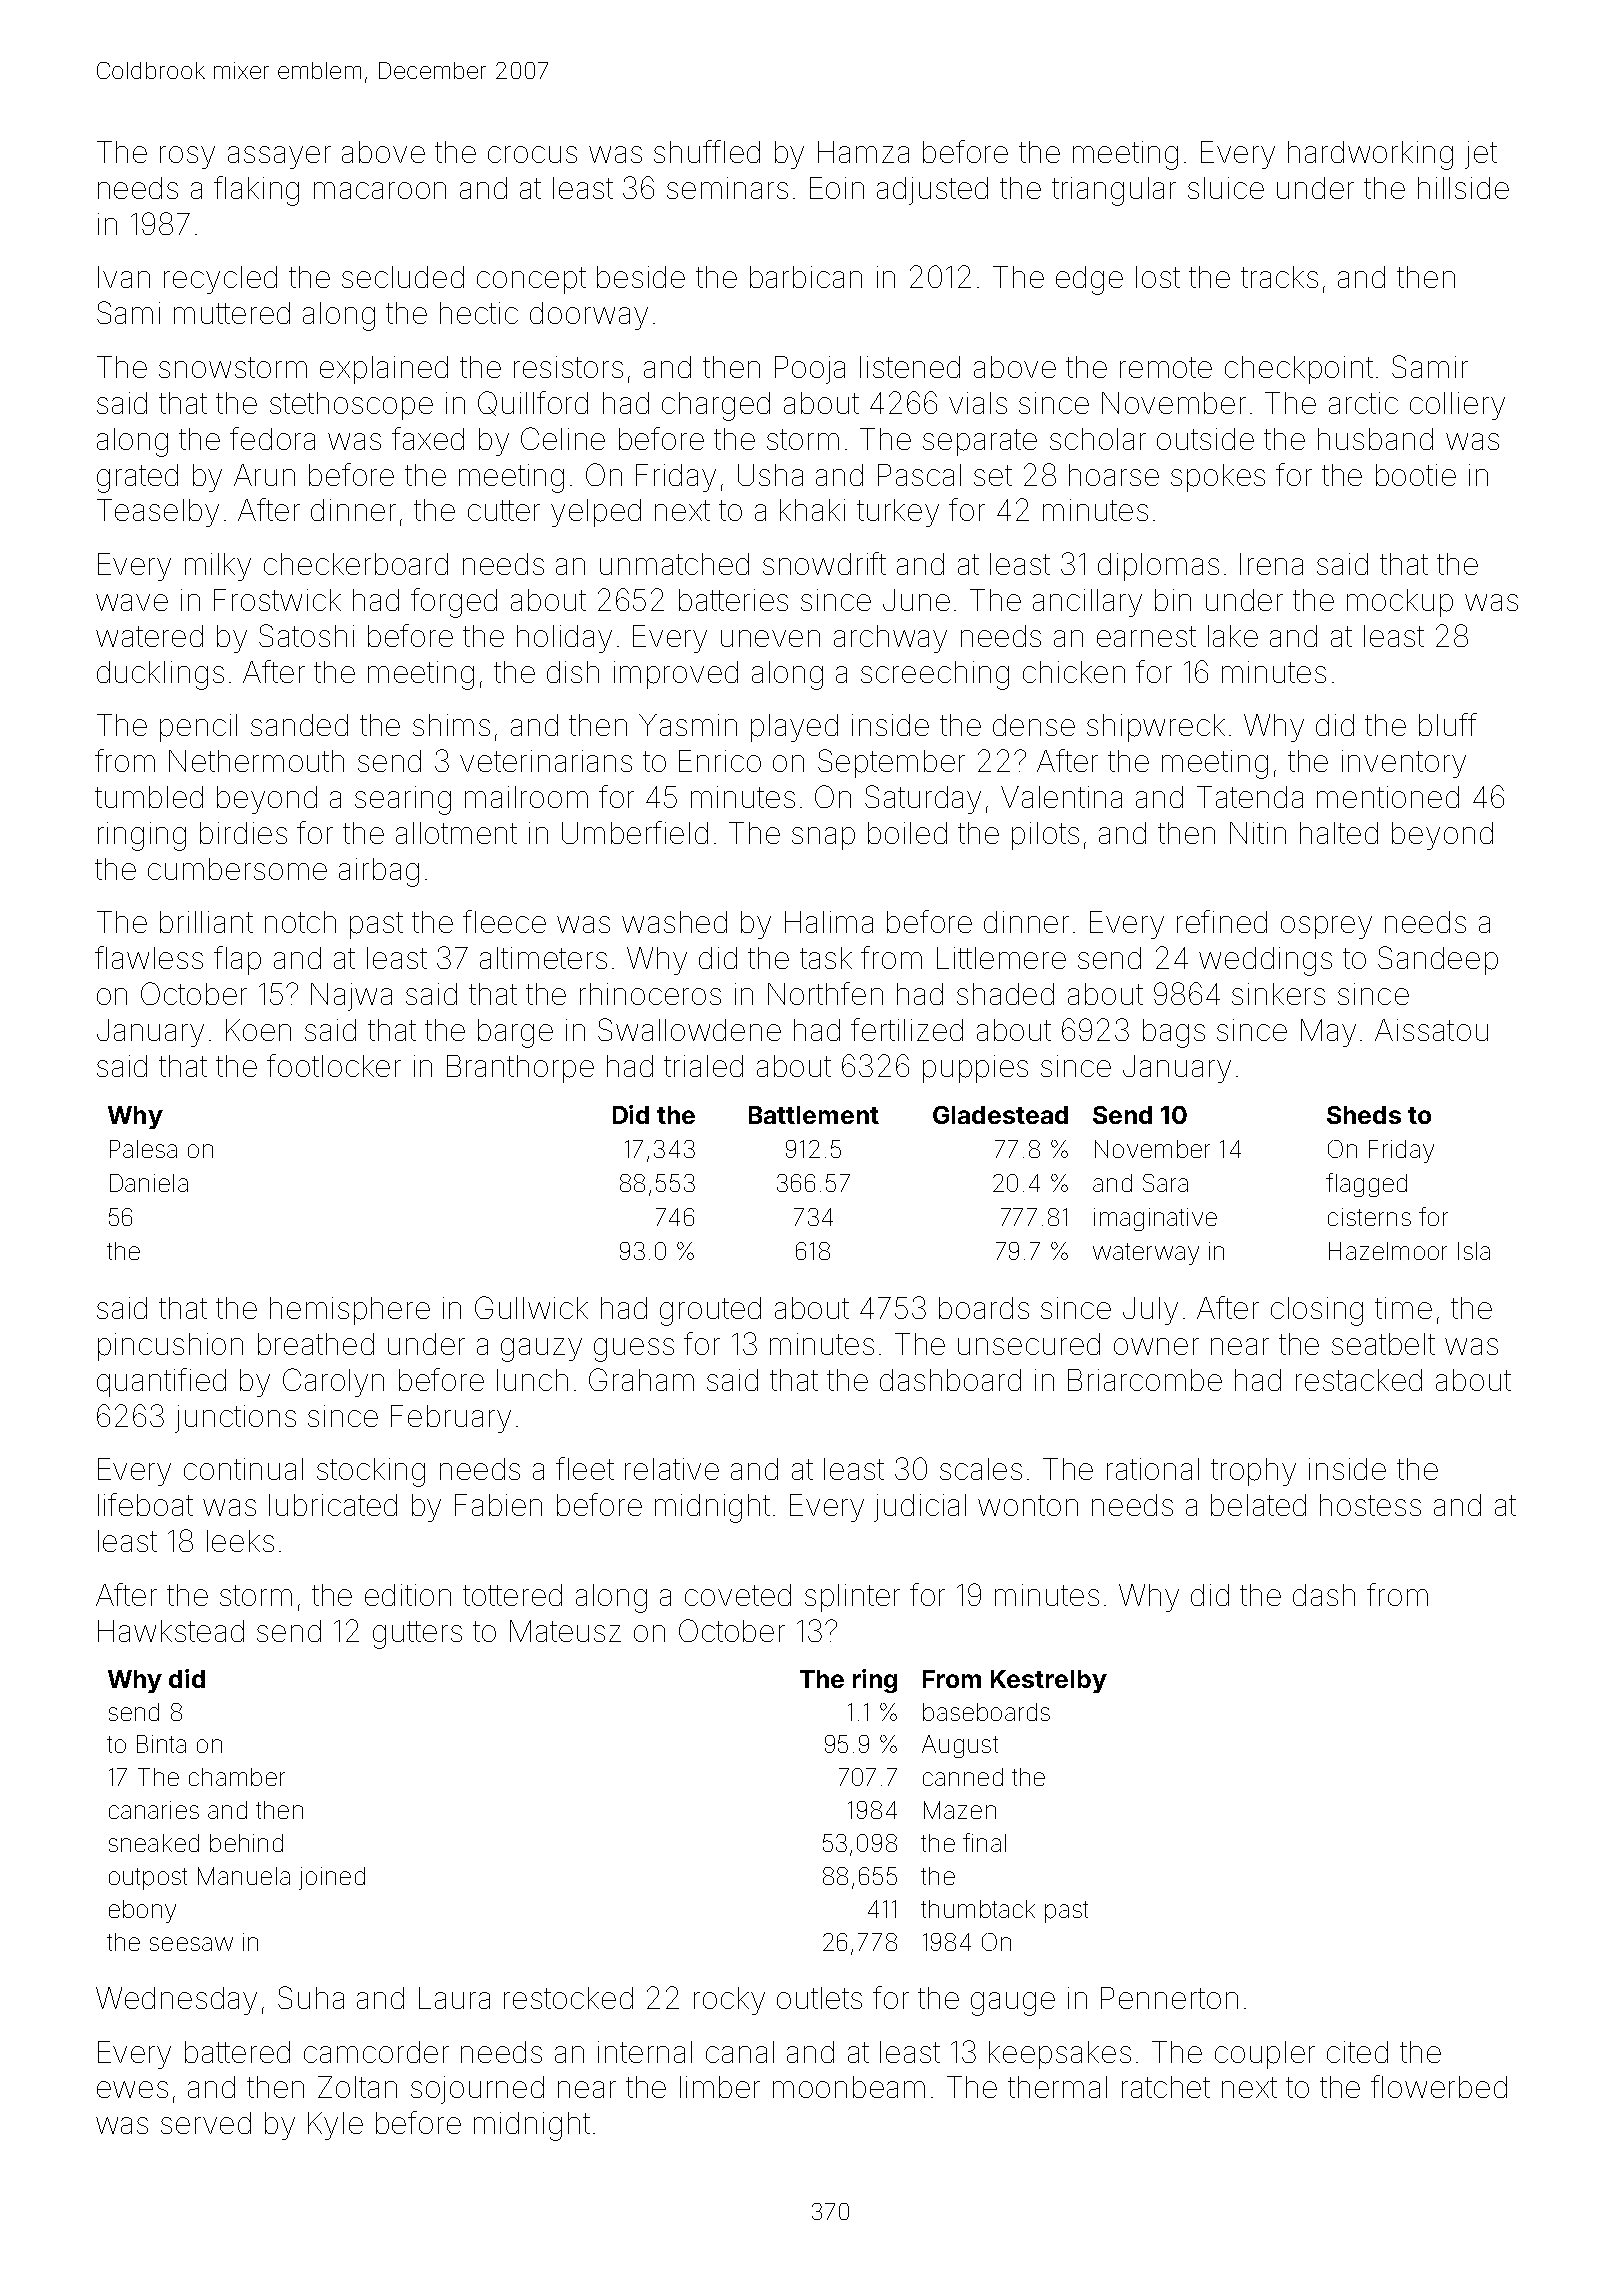  Describe the element at coordinates (1060, 2055) in the image. I see `keepsakes` at that location.
